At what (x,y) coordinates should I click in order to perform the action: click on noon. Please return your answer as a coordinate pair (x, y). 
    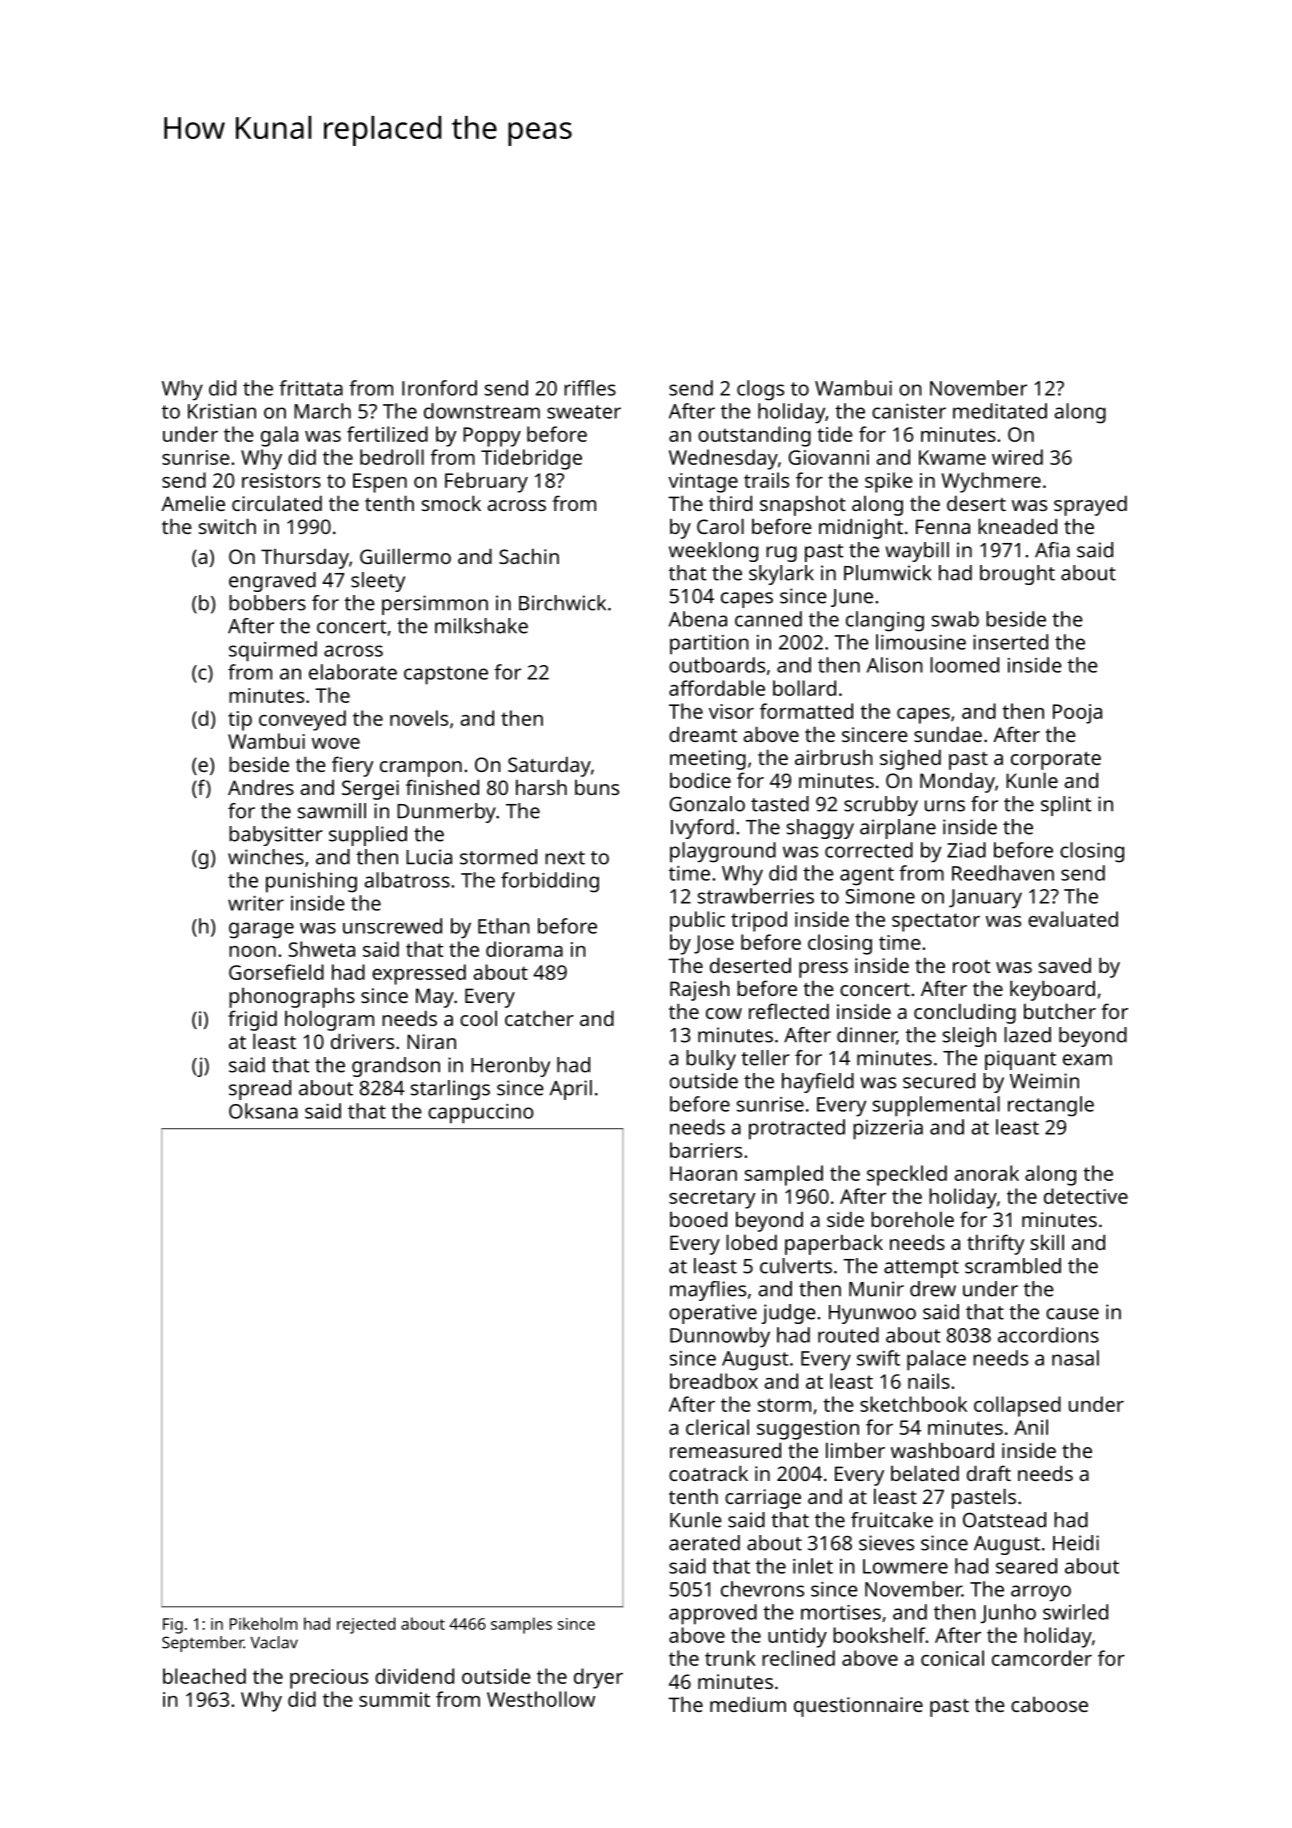
    Looking at the image, I should click on (252, 951).
